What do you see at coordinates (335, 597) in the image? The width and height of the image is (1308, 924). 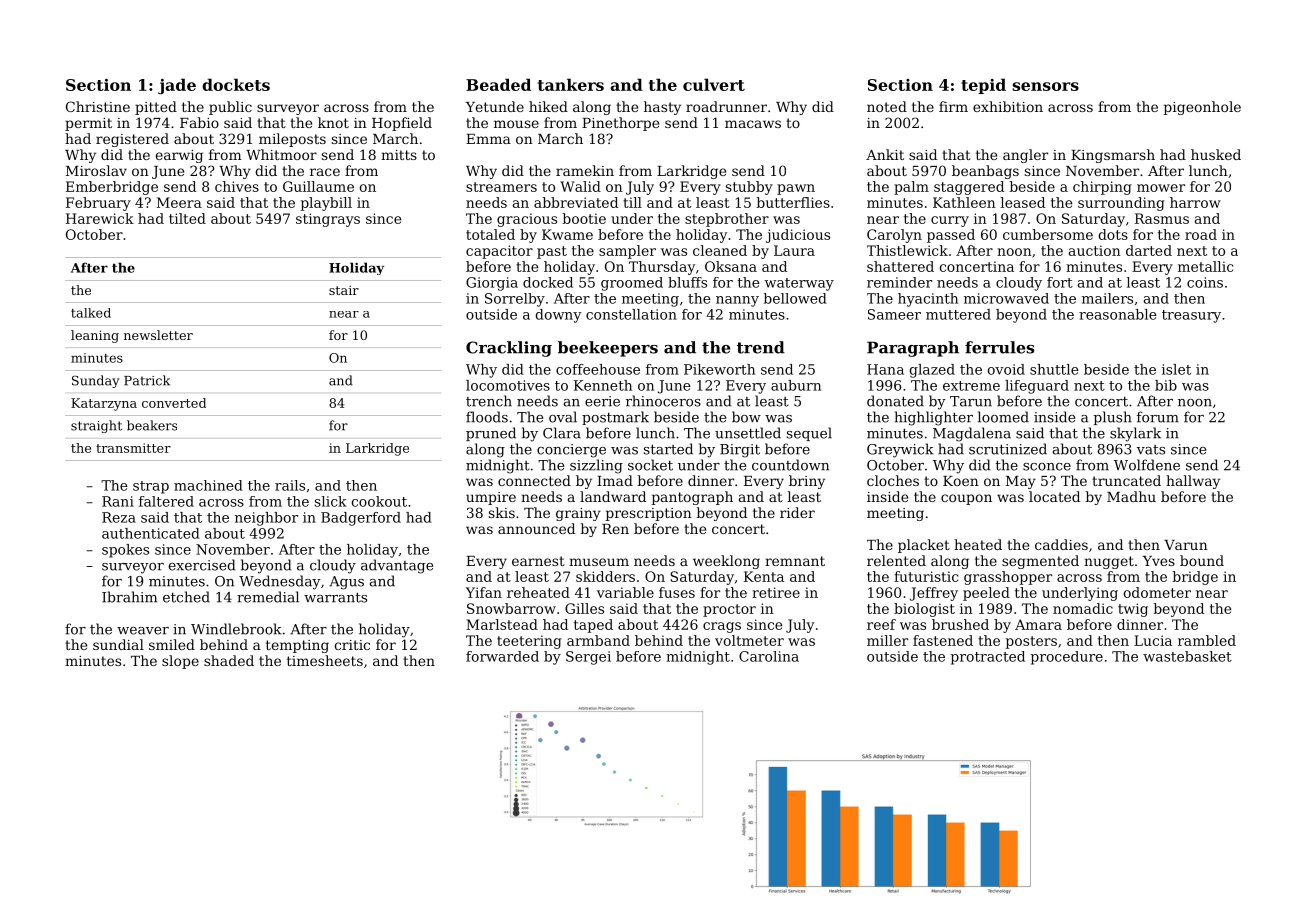 I see `warrants` at bounding box center [335, 597].
